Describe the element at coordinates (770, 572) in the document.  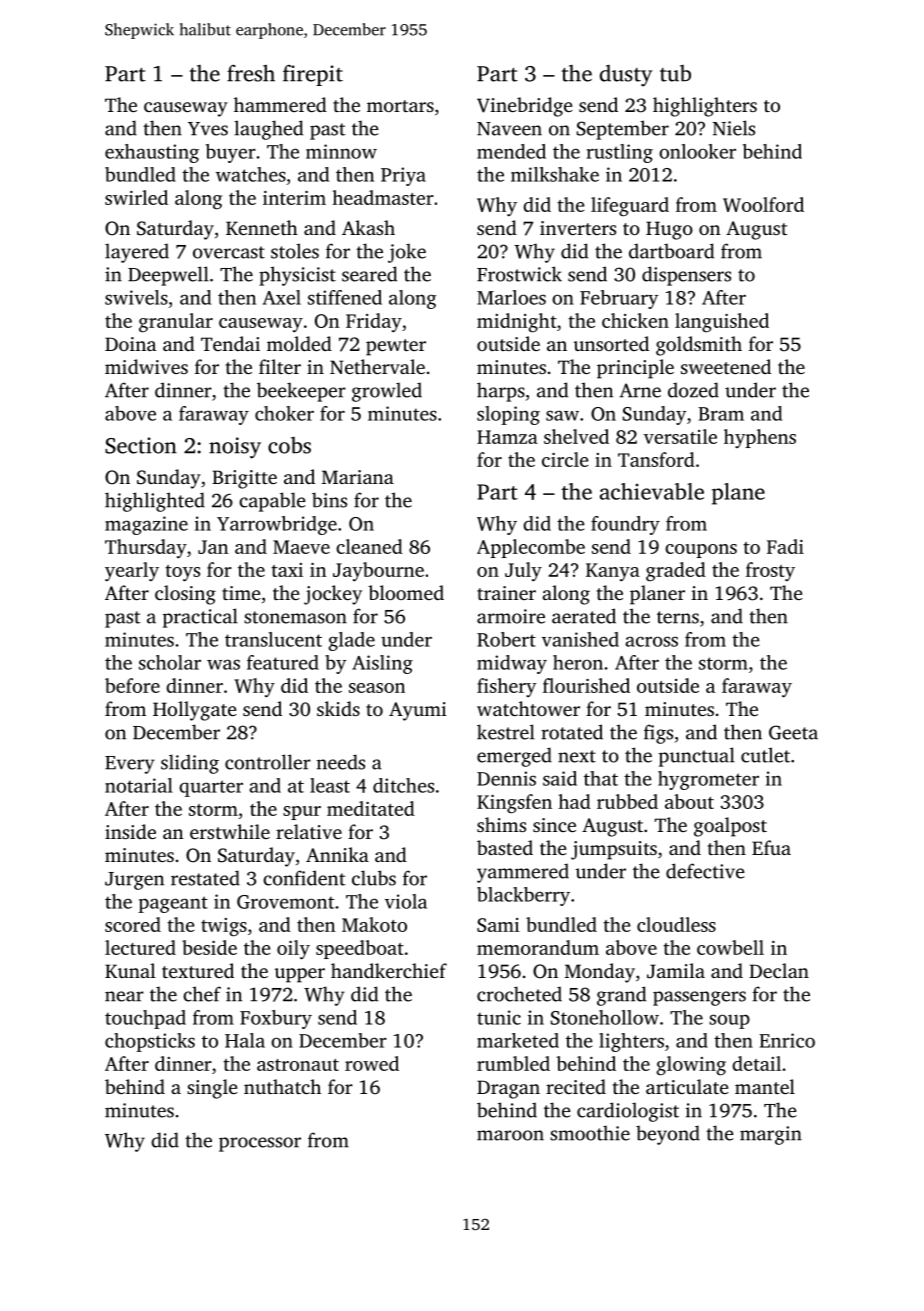
I see `frosty` at that location.
